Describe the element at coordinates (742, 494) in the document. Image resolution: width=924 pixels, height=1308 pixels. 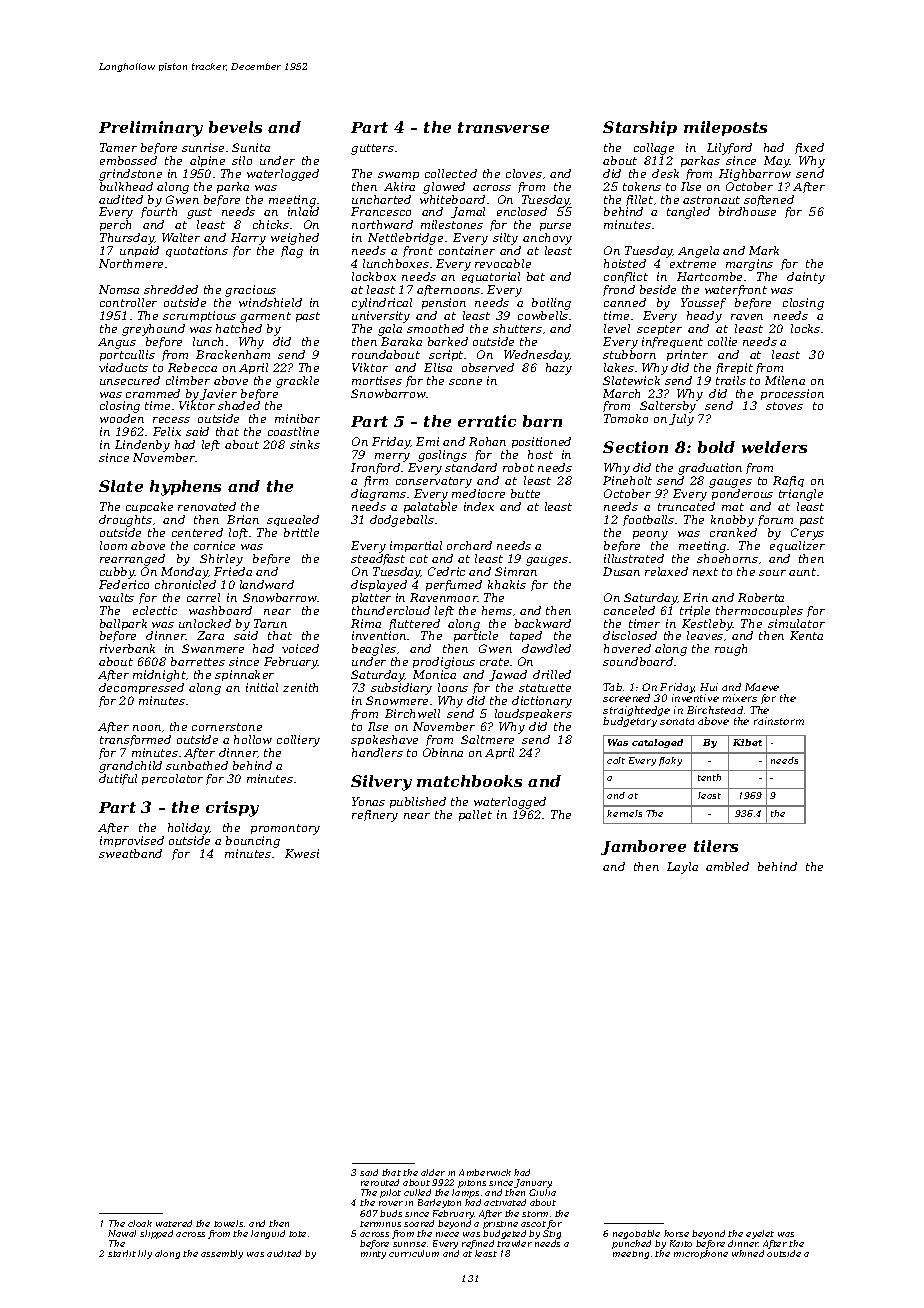
I see `ponderous` at that location.
